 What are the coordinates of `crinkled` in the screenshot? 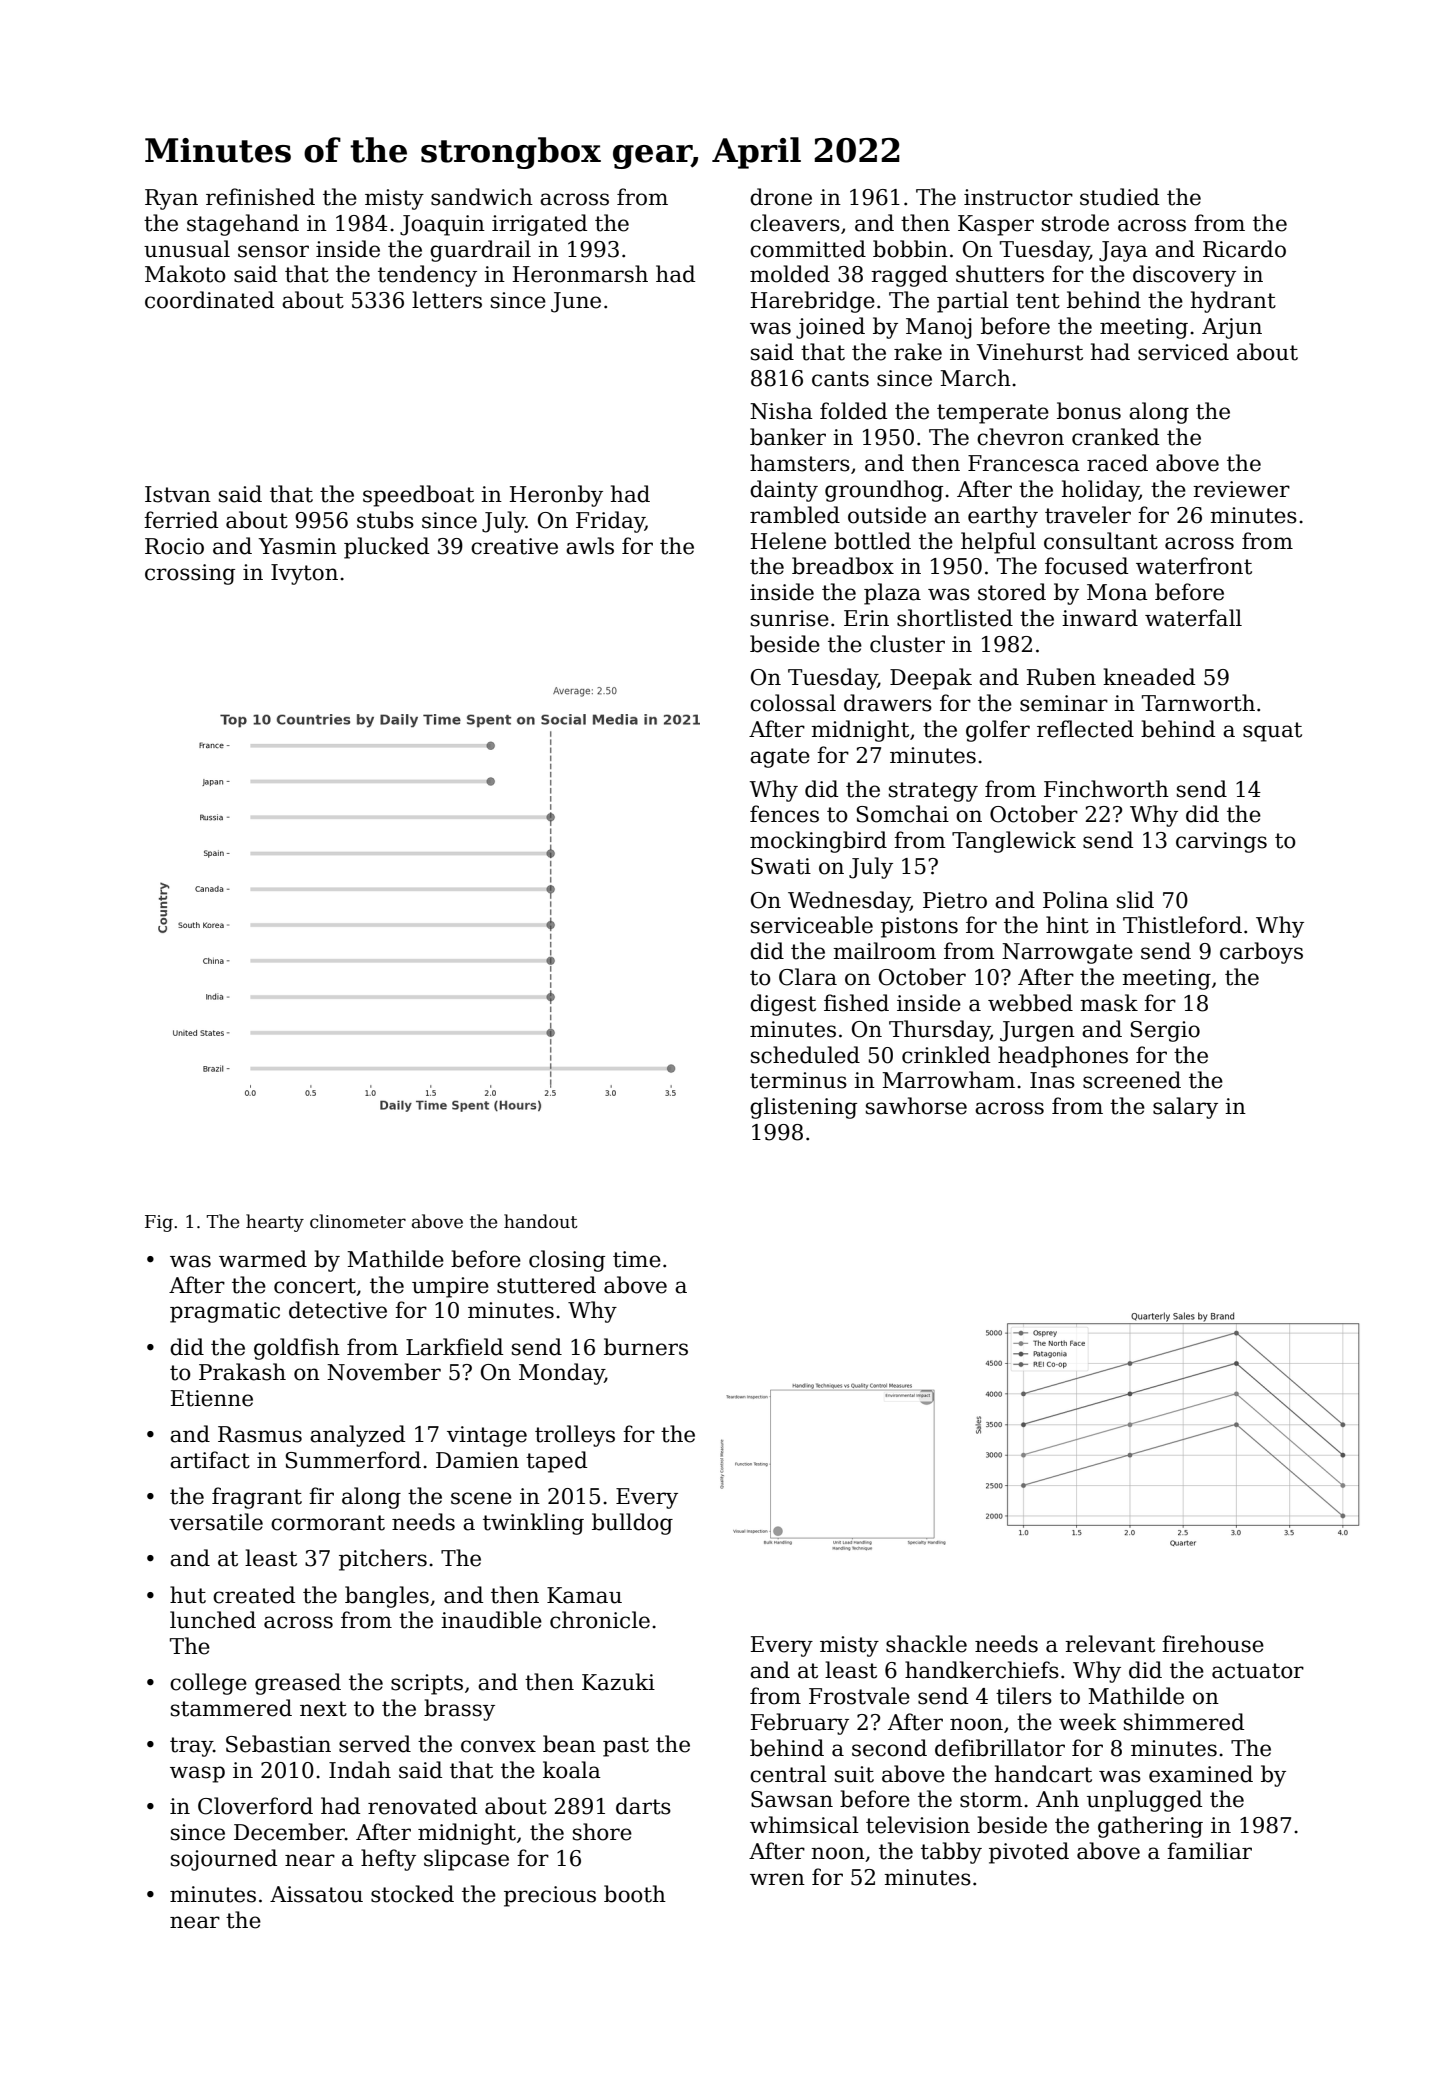 It's located at (946, 1055).
